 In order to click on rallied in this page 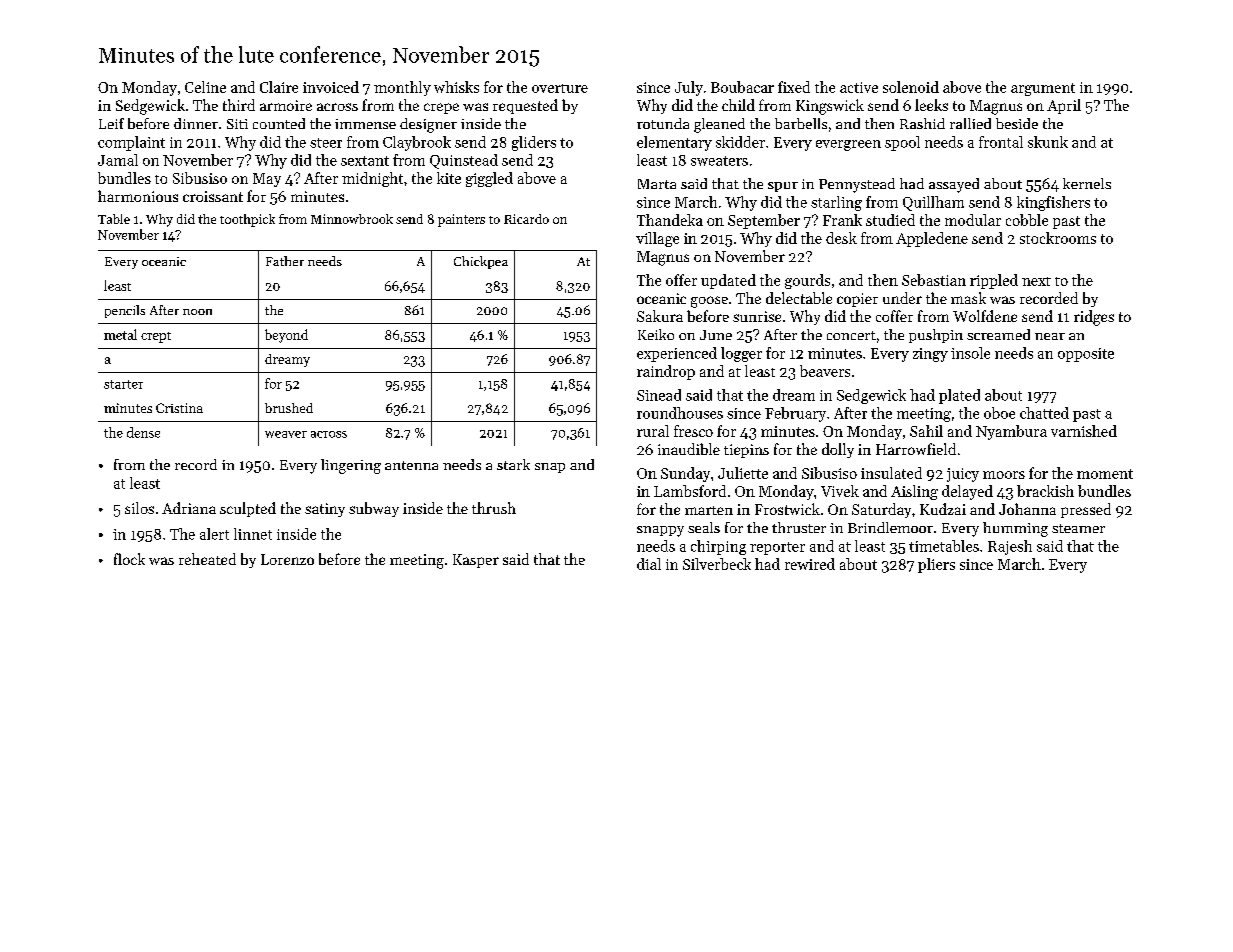, I will do `click(970, 123)`.
